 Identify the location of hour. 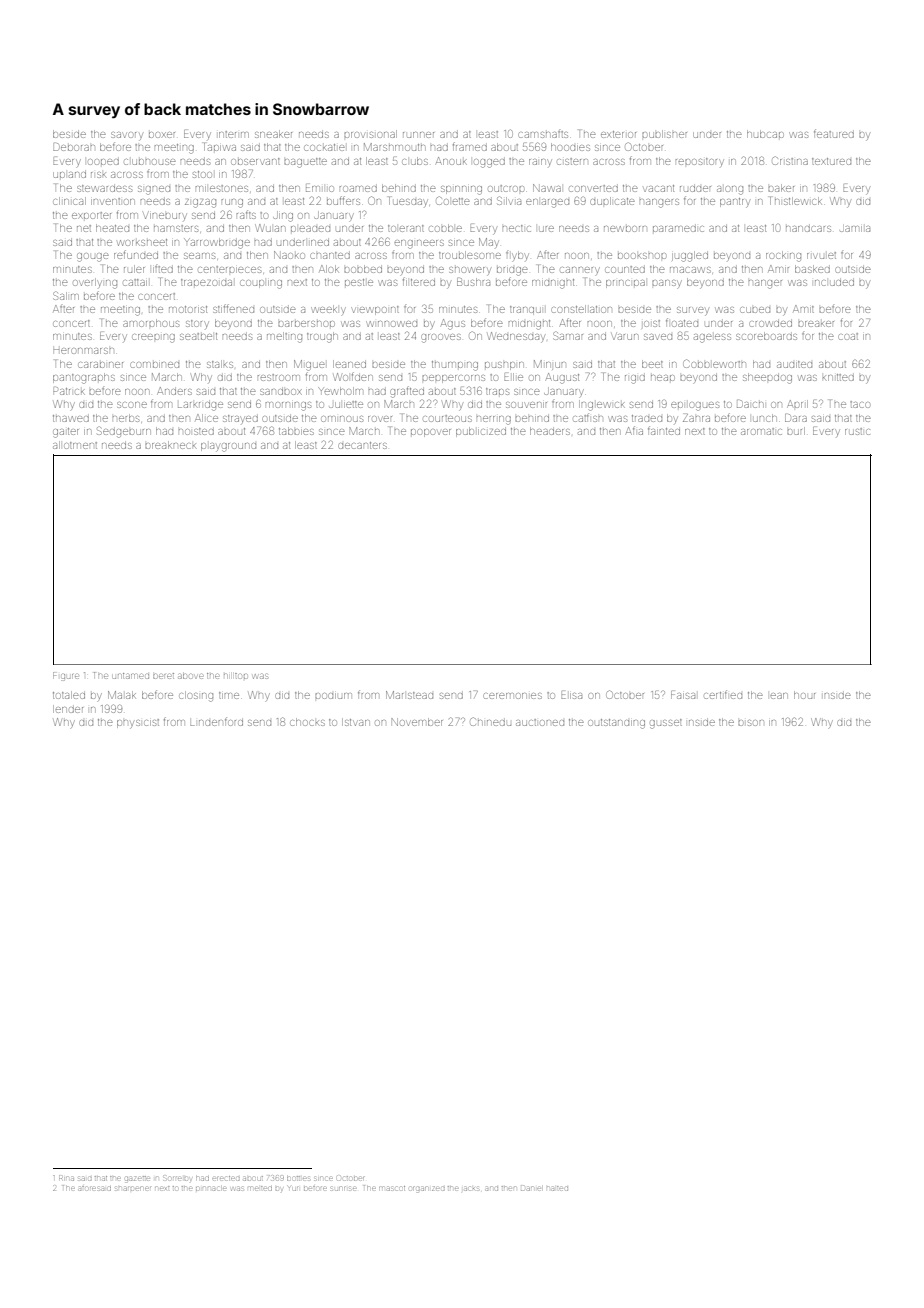
(804, 695).
